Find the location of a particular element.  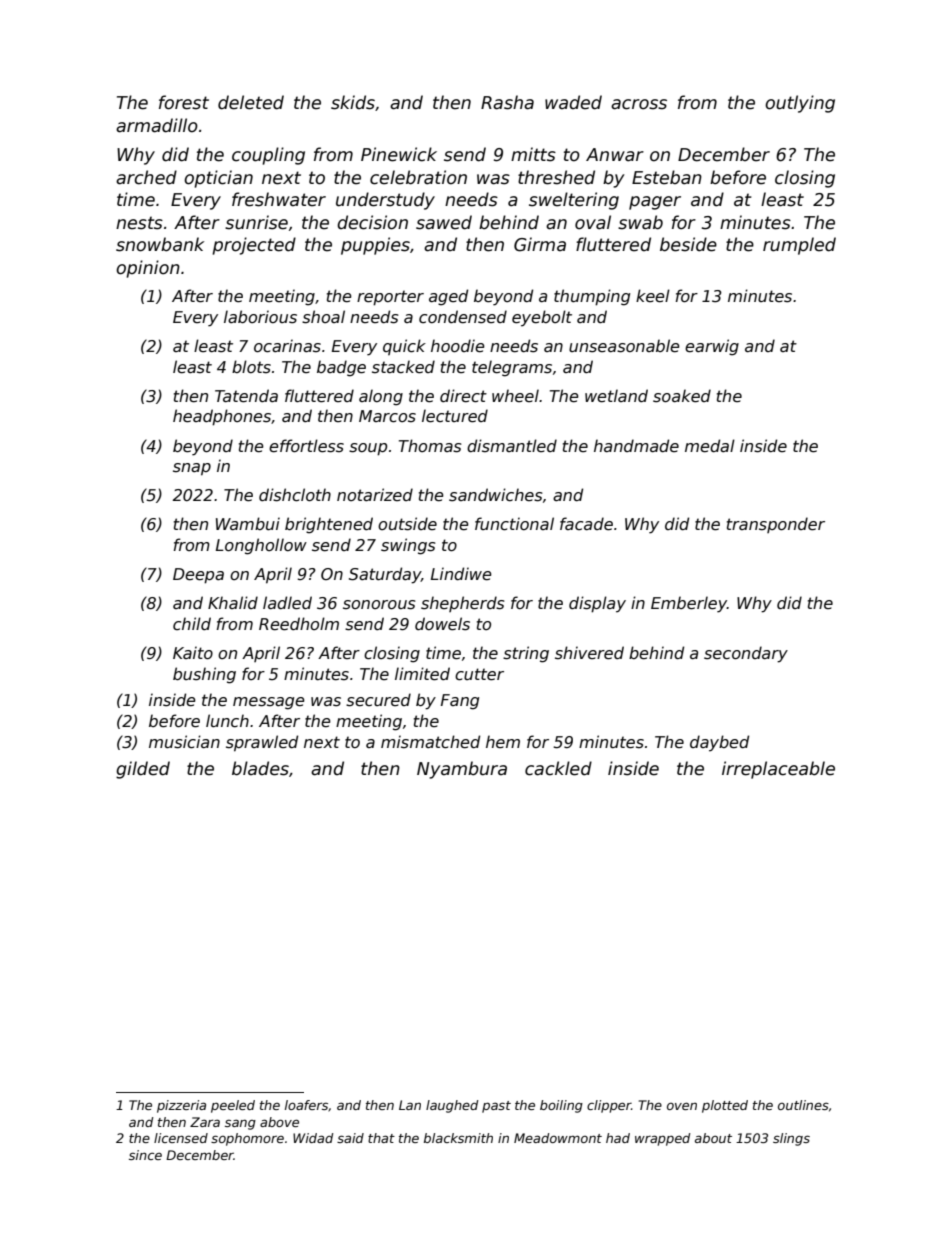

transponder is located at coordinates (776, 525).
